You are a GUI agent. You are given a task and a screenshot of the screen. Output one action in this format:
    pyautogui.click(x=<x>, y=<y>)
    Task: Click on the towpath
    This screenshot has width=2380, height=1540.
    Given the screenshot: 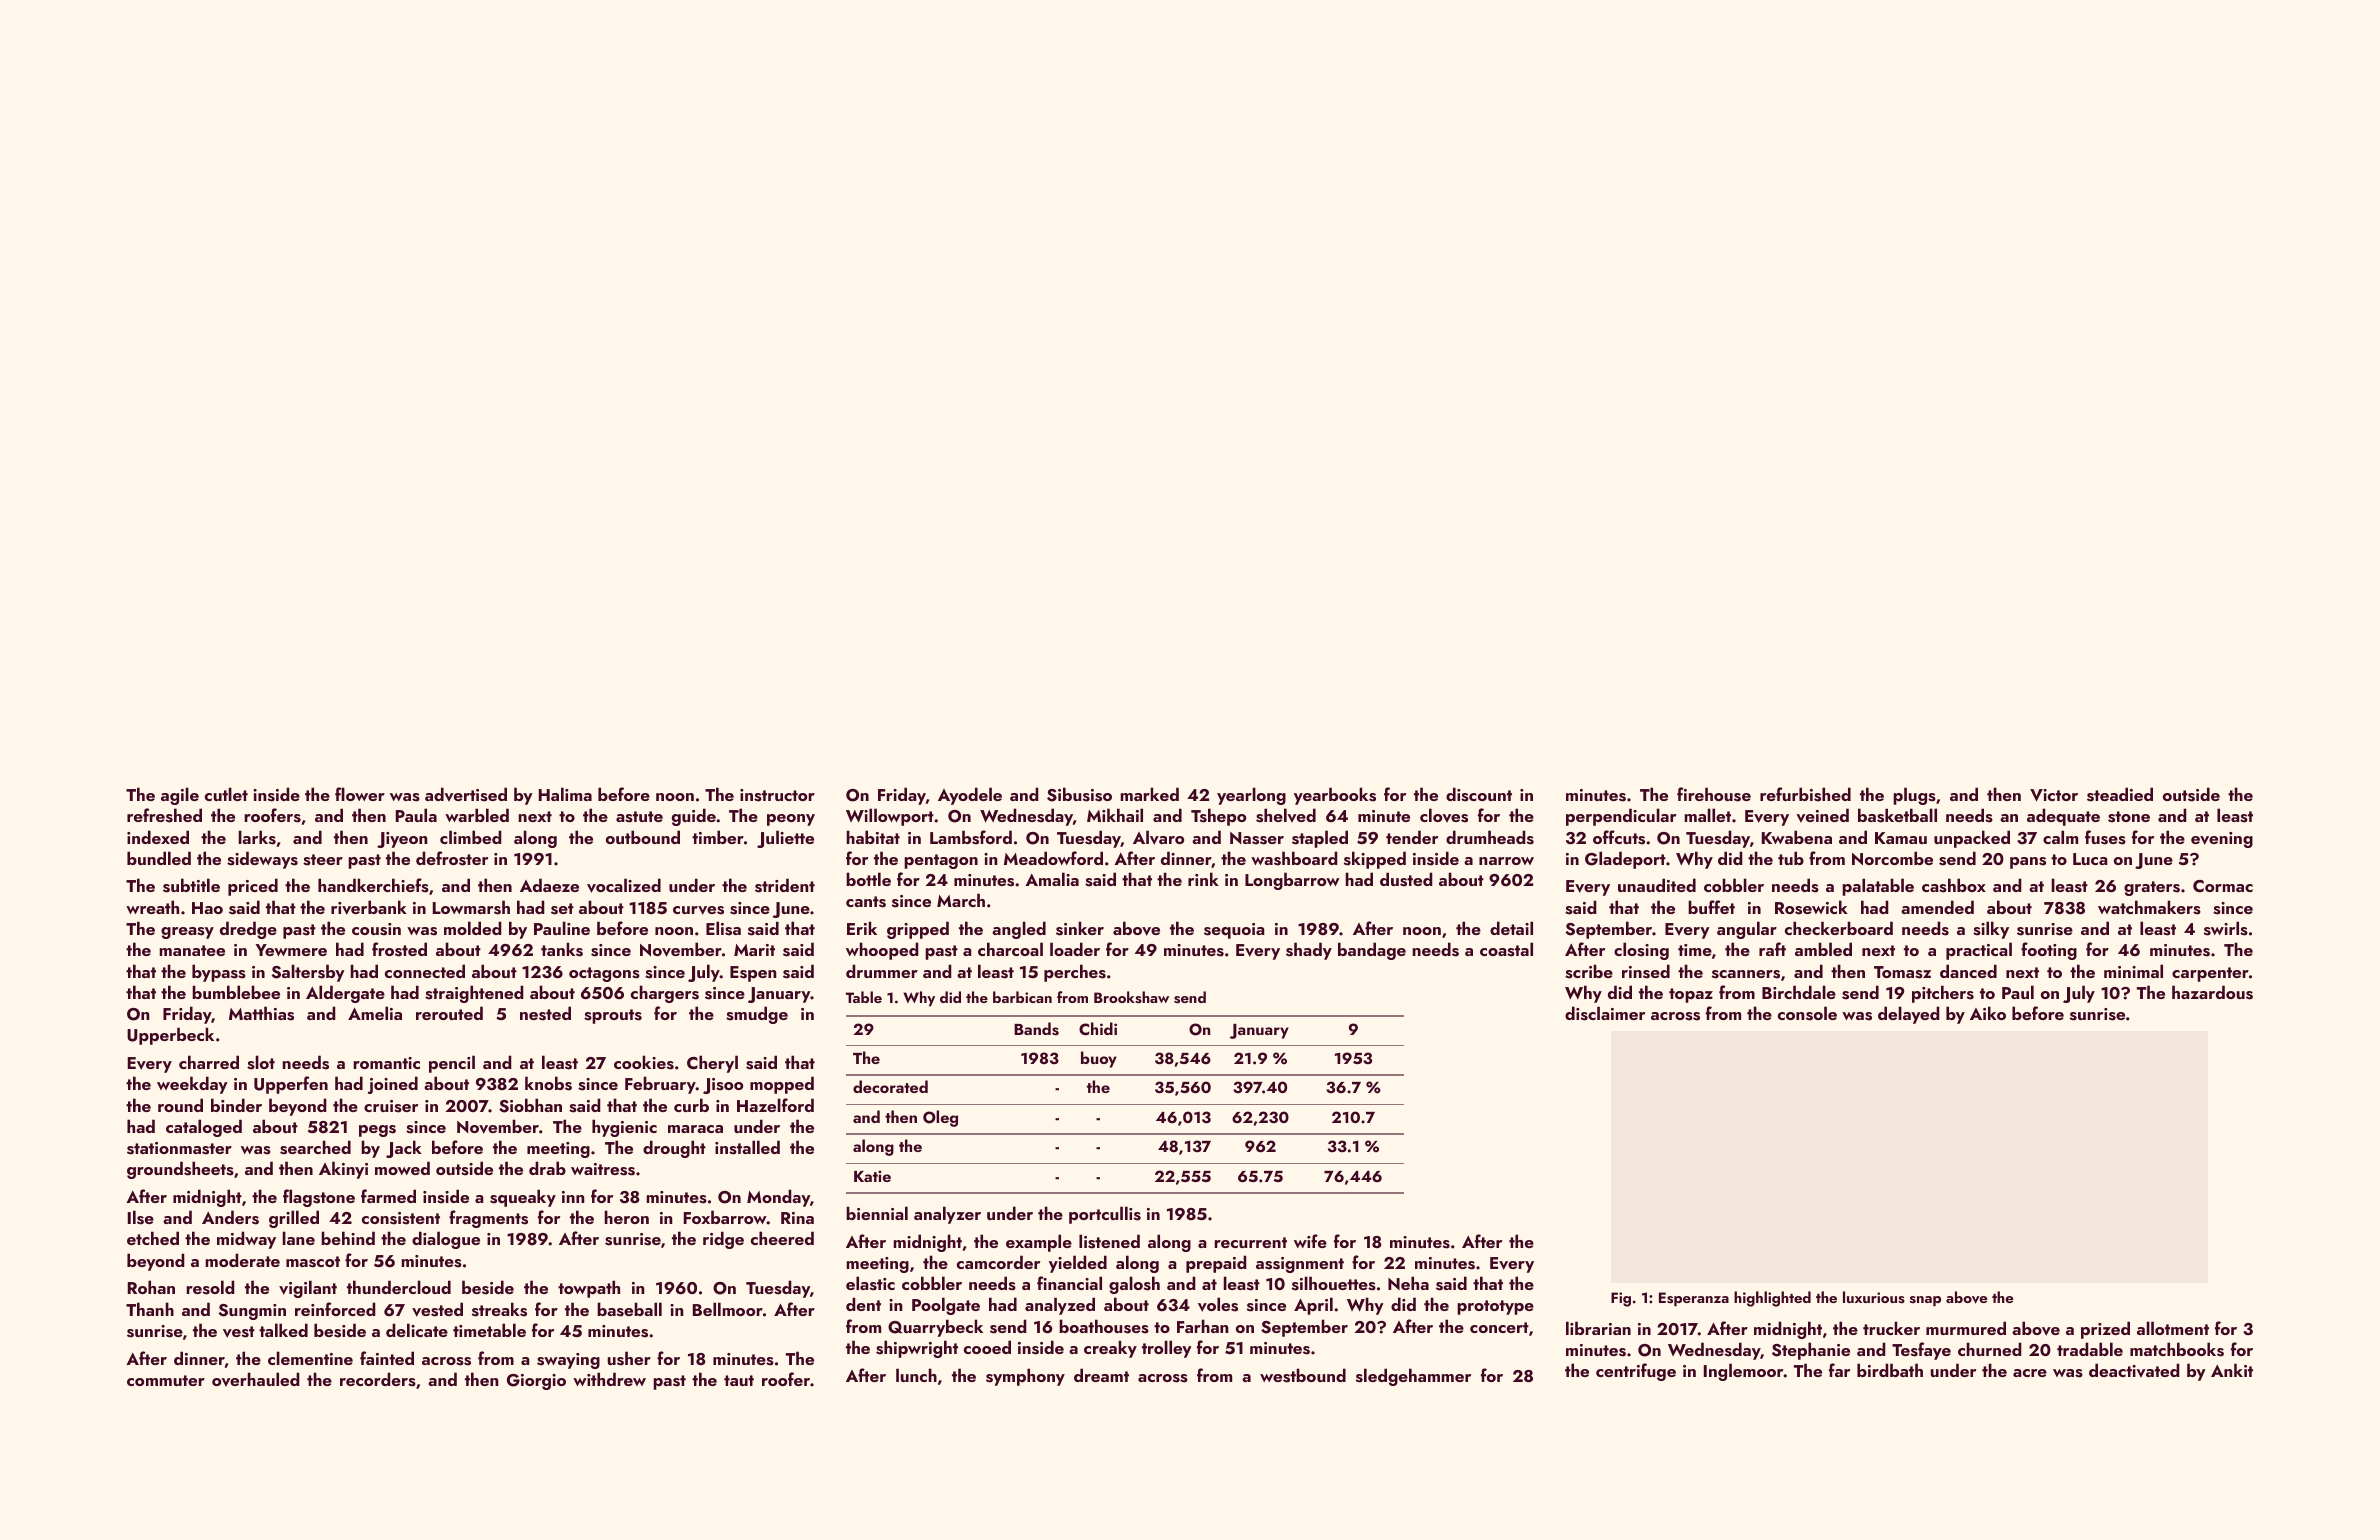 What is the action you would take?
    pyautogui.click(x=589, y=1289)
